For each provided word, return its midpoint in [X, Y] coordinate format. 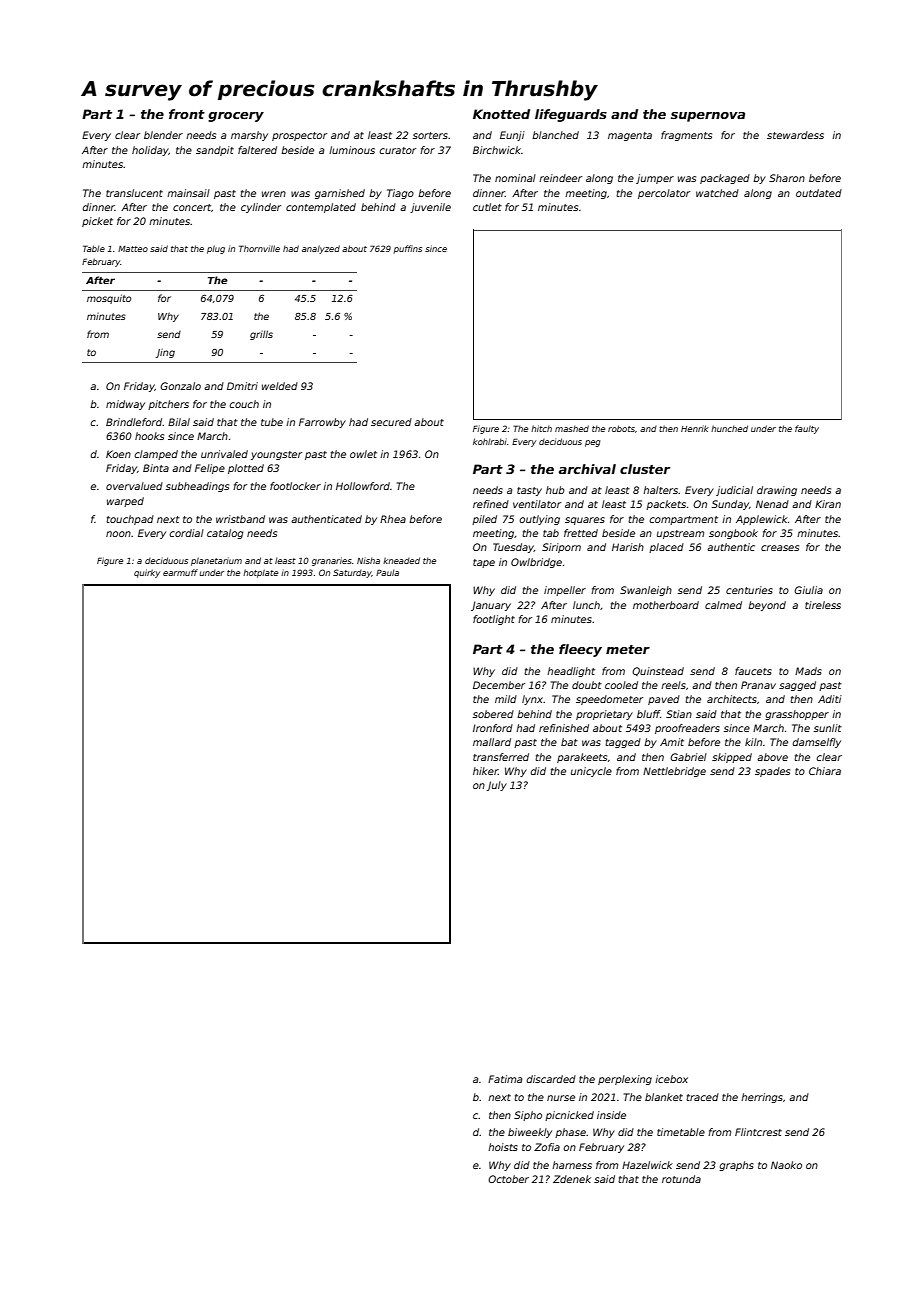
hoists [503, 1147]
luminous [352, 150]
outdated [819, 193]
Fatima [505, 1079]
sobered [493, 714]
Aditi [830, 699]
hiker [485, 771]
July [497, 786]
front [187, 114]
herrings [762, 1098]
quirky [147, 573]
